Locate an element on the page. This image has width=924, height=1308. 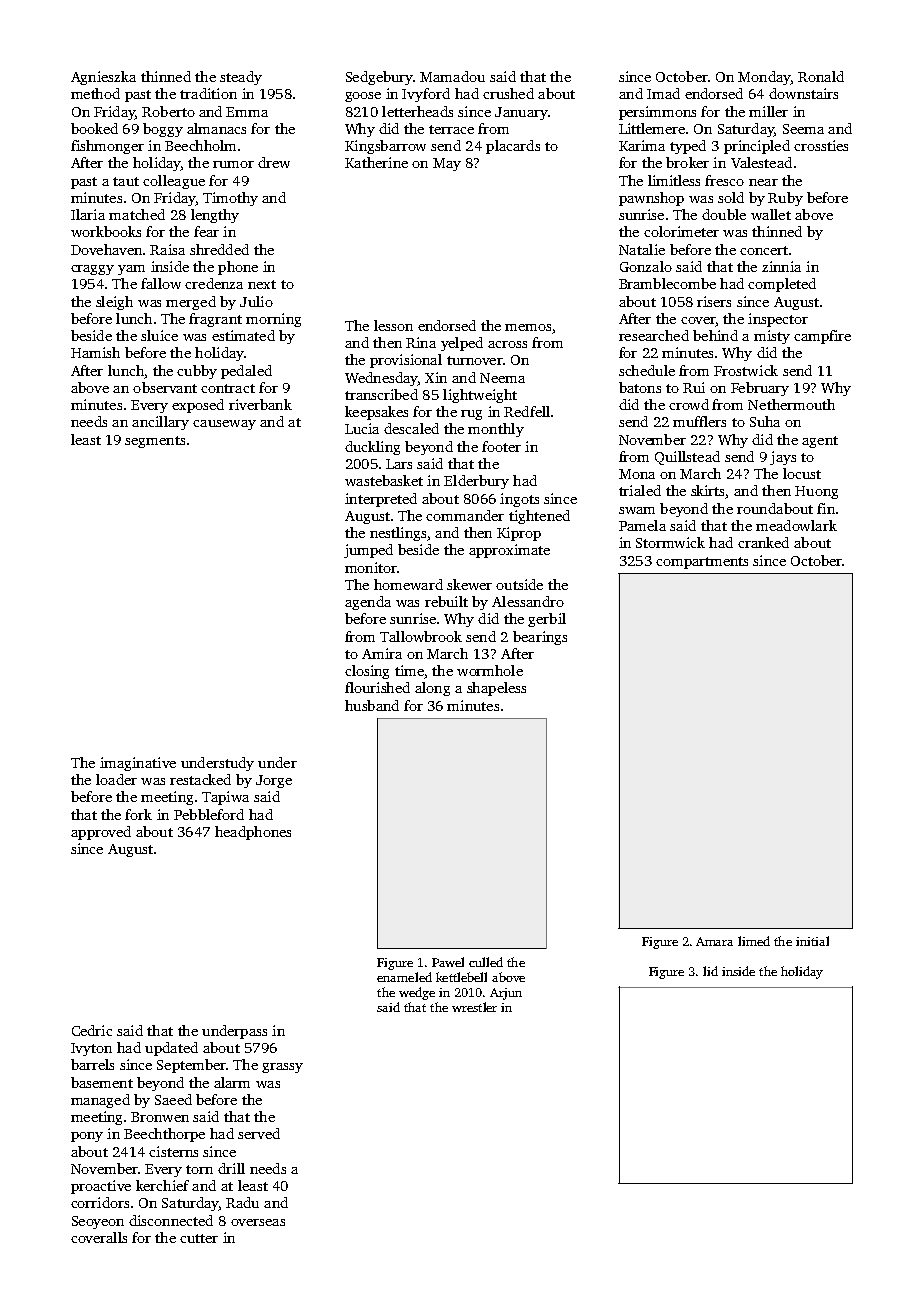
cutter is located at coordinates (199, 1238).
